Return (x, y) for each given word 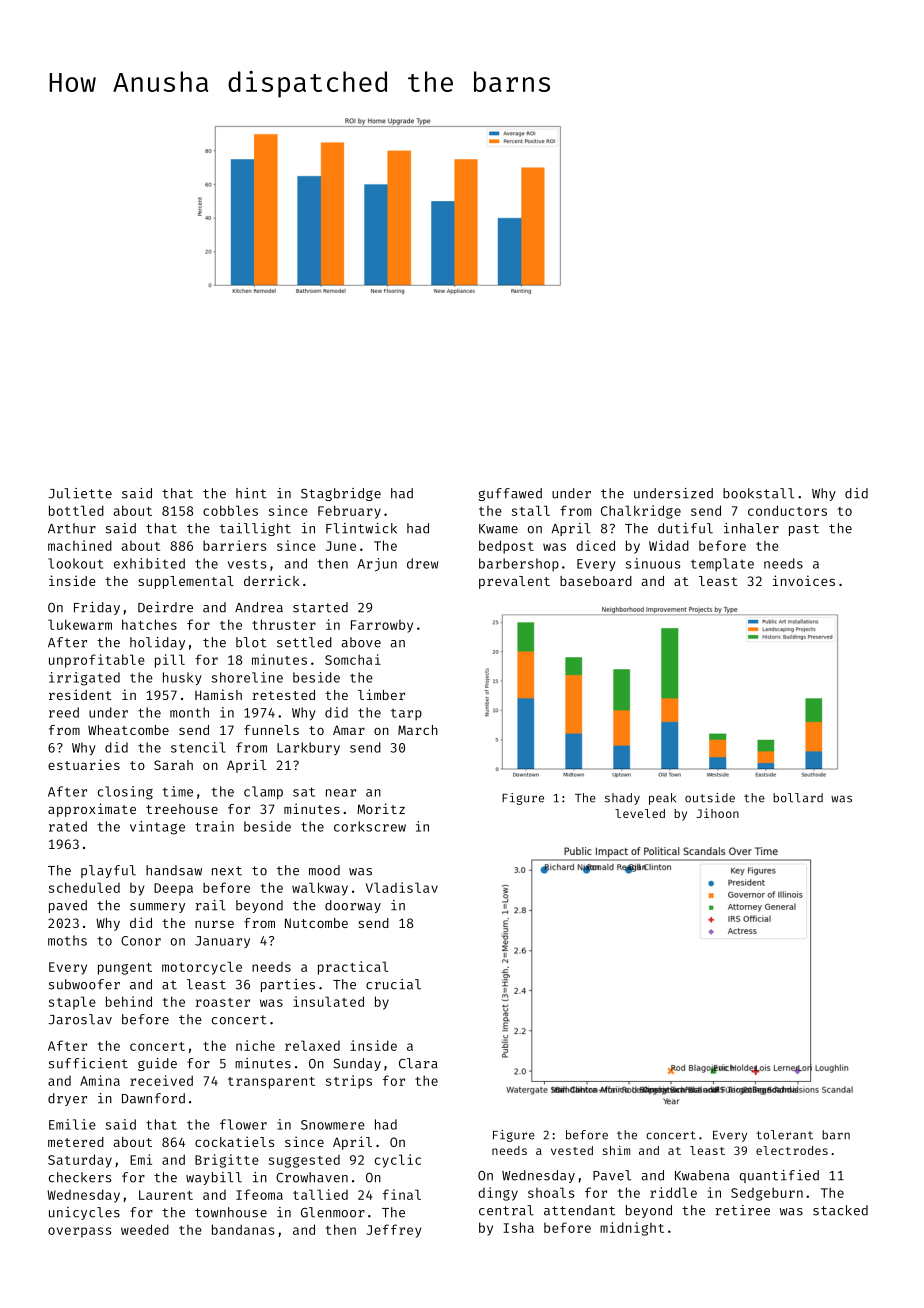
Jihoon (717, 813)
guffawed (510, 494)
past (804, 530)
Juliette (80, 493)
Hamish (218, 694)
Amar (349, 730)
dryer (67, 1099)
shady (622, 799)
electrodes (792, 1150)
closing (125, 793)
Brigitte (227, 1161)
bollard (798, 798)
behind (129, 1001)
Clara (418, 1063)
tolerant (784, 1135)
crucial (393, 984)
